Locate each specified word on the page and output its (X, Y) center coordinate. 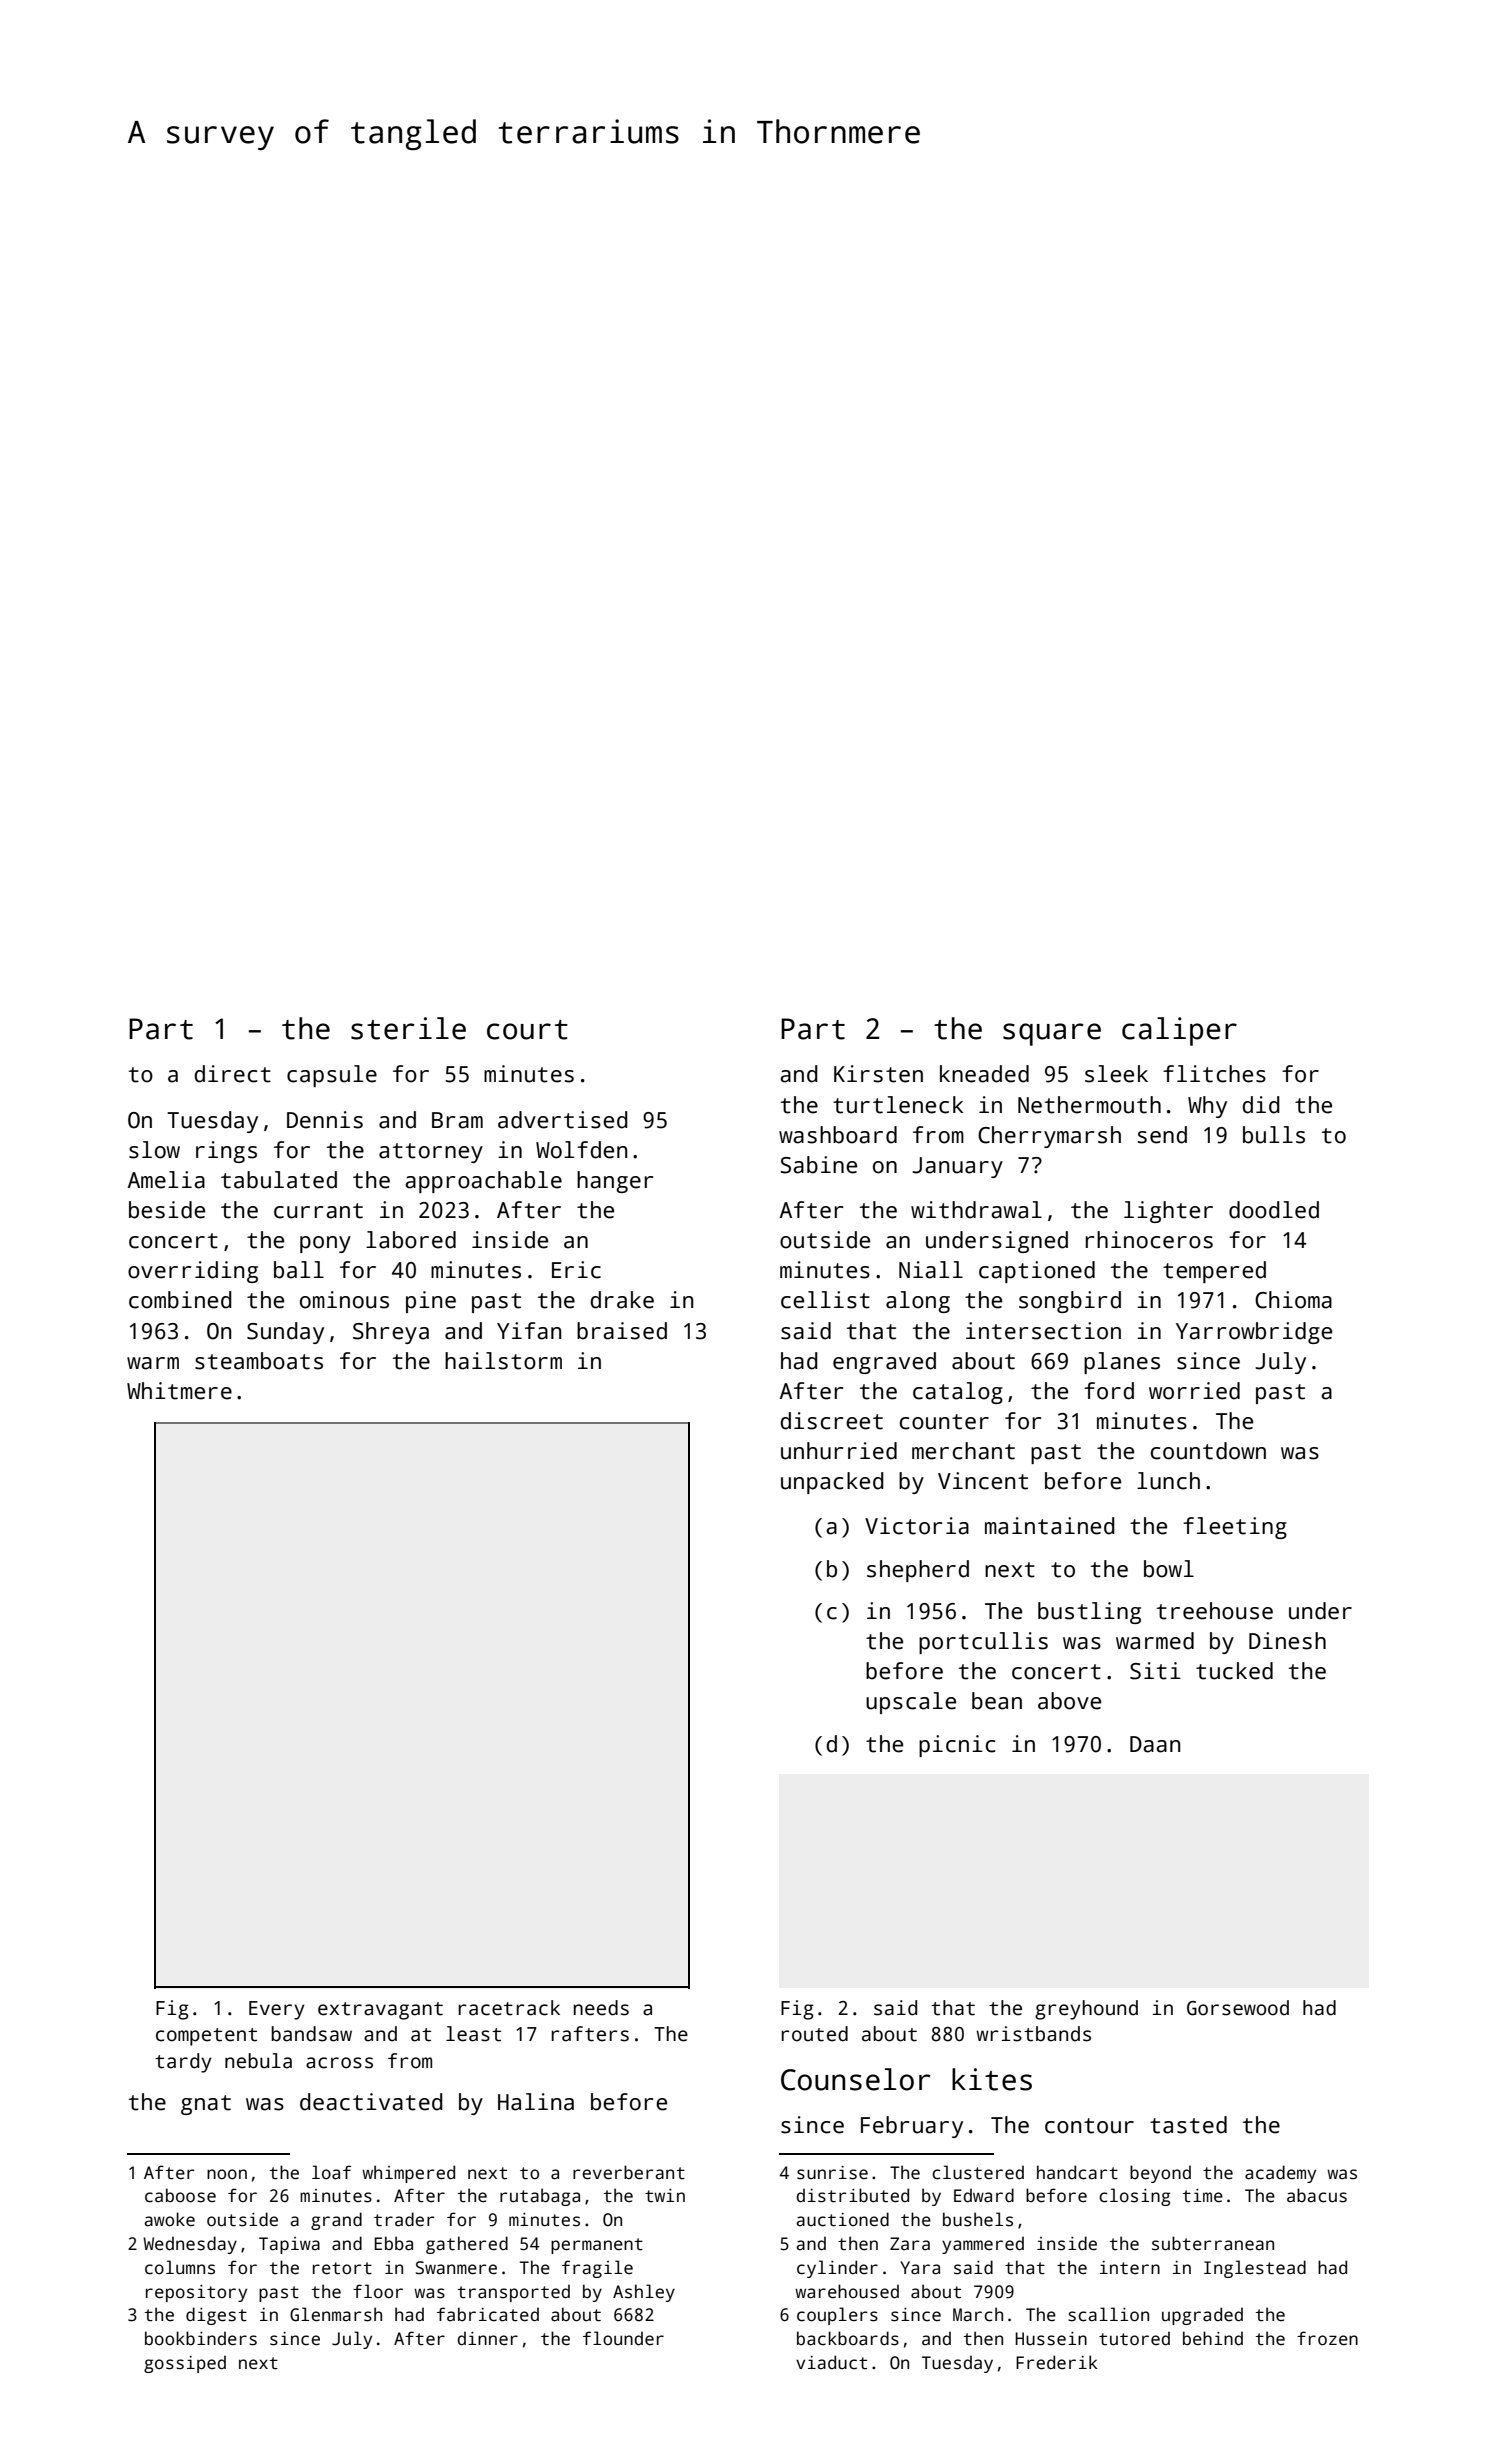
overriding (193, 1272)
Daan (1155, 1744)
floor (378, 2291)
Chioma (1293, 1300)
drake (622, 1300)
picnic (957, 1746)
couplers (837, 2316)
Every (277, 2010)
